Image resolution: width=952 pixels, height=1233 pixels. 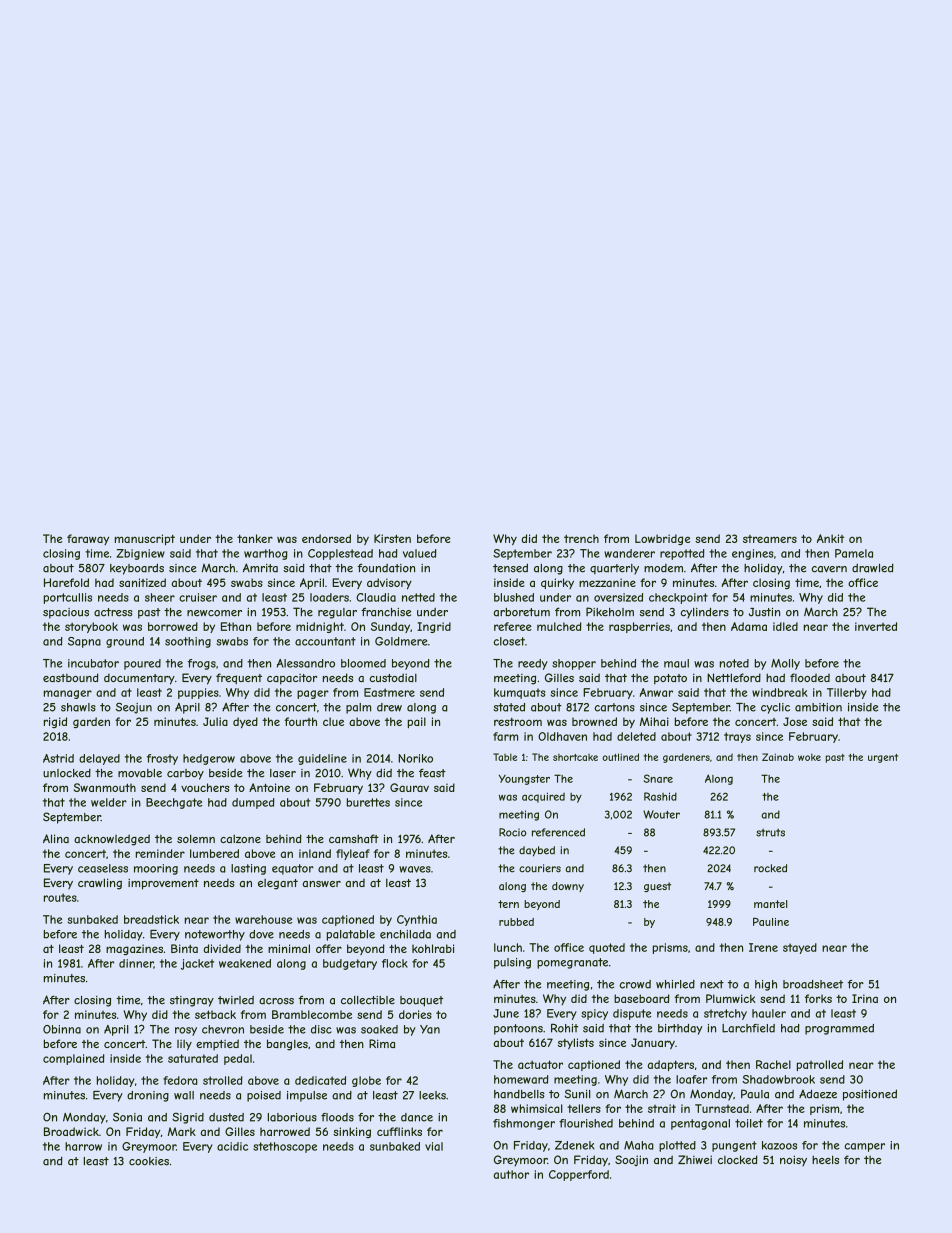 I want to click on stayed, so click(x=800, y=948).
